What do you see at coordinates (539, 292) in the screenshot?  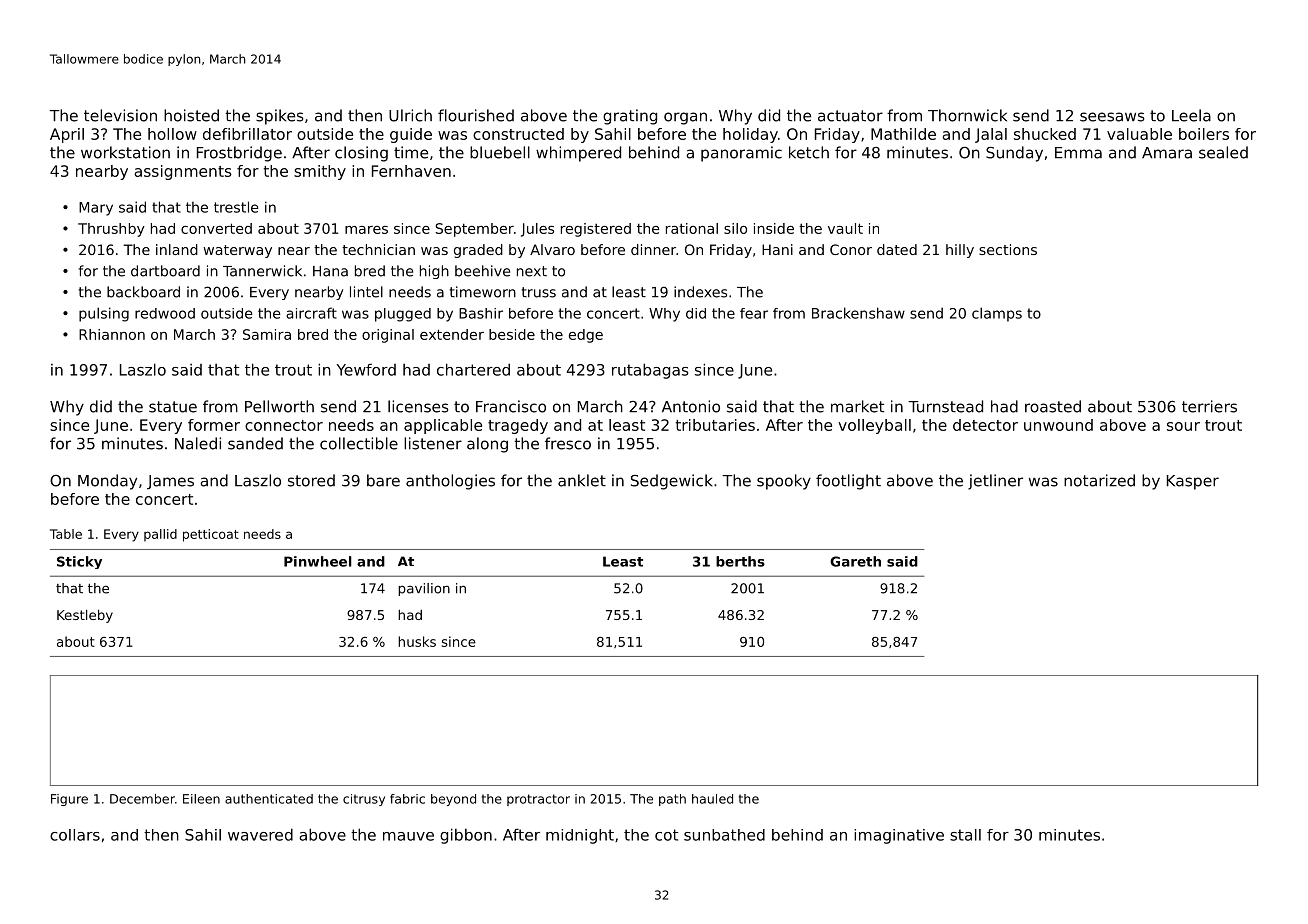 I see `truss` at bounding box center [539, 292].
